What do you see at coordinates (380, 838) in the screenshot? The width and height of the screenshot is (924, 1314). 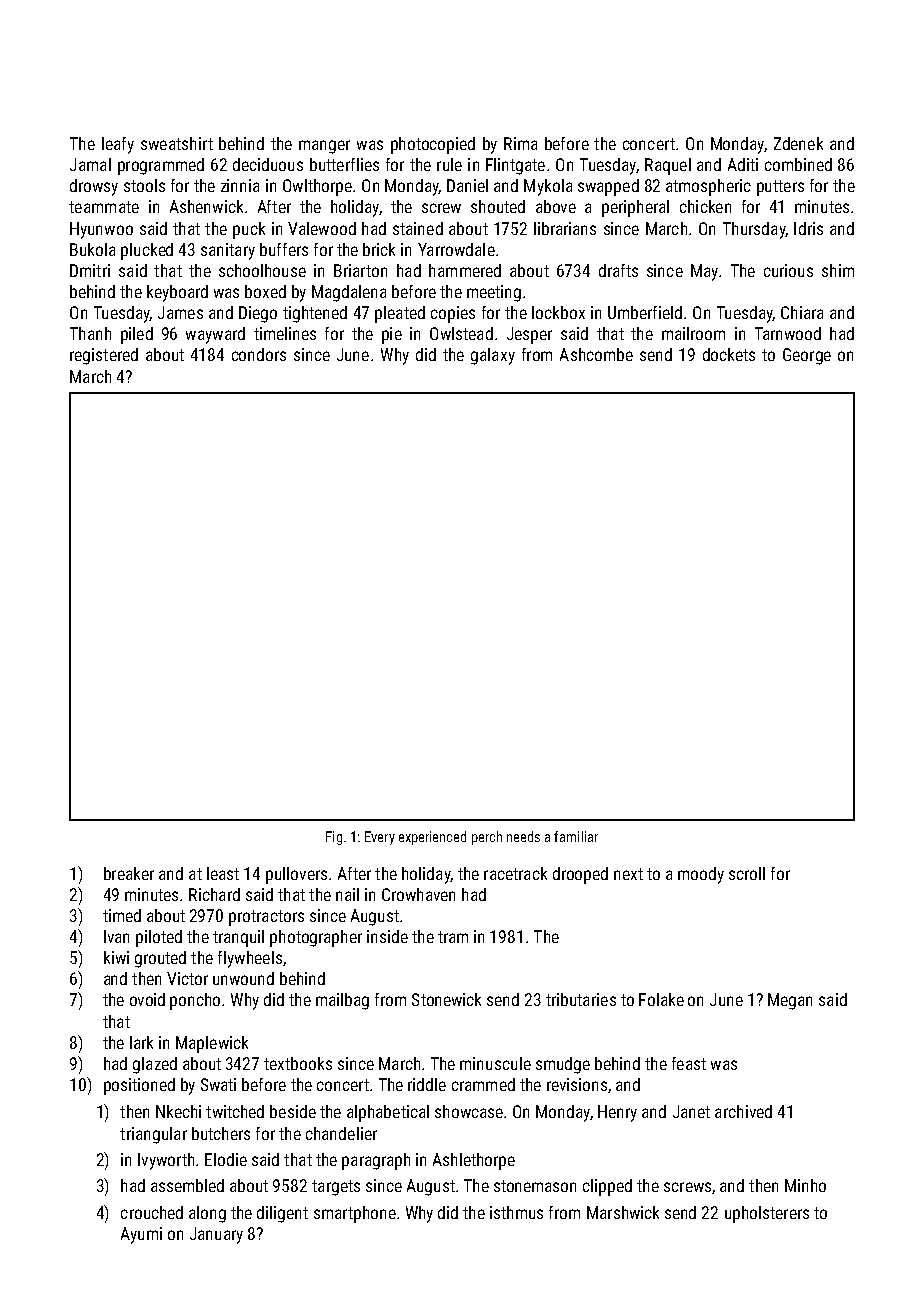 I see `Every` at bounding box center [380, 838].
